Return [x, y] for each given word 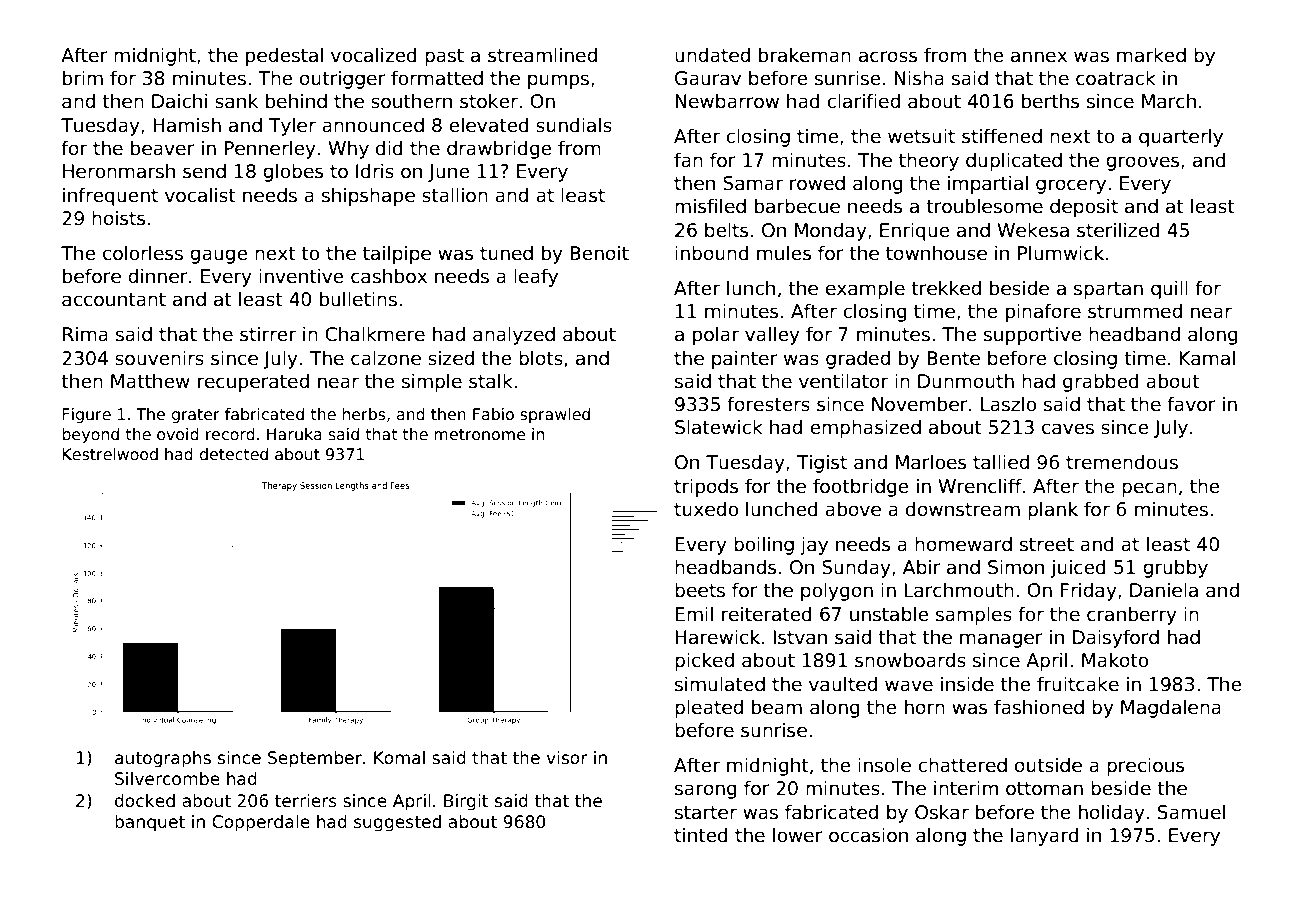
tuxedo [706, 509]
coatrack [1116, 78]
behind [296, 101]
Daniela [1164, 590]
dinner [158, 276]
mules [784, 253]
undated [712, 55]
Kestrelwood [110, 454]
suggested [397, 823]
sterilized [1118, 230]
